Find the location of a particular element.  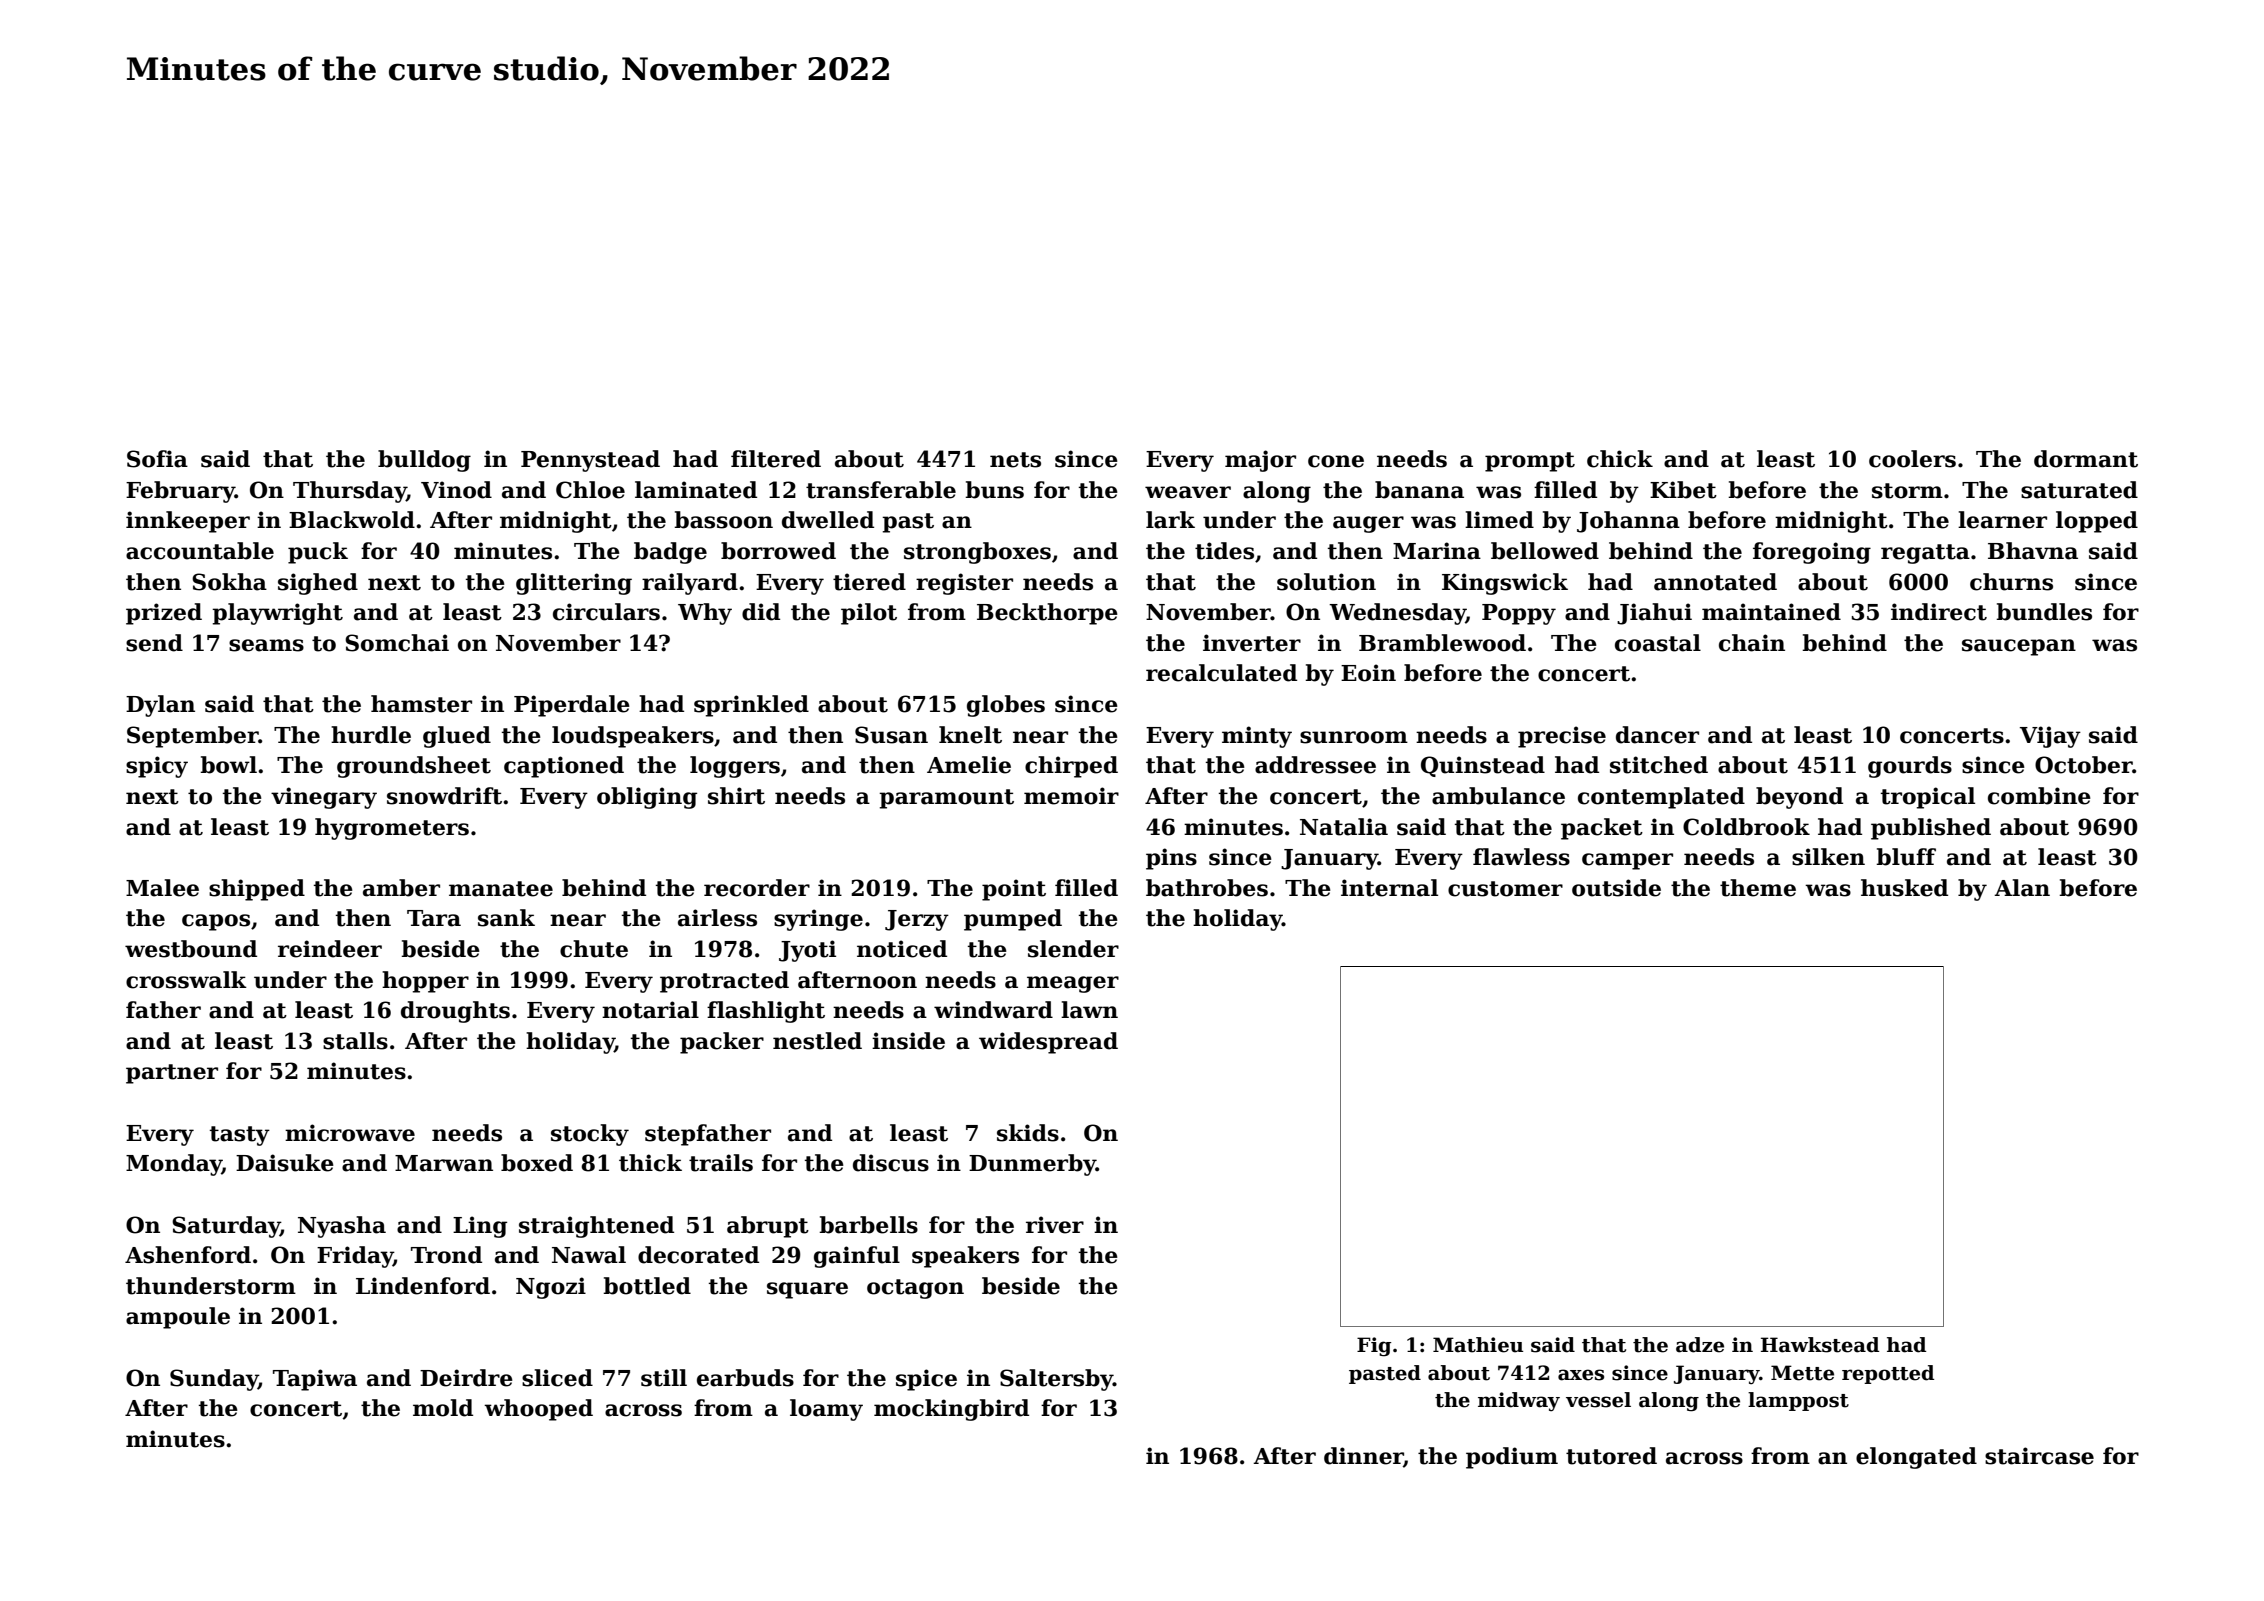

partner is located at coordinates (172, 1074).
